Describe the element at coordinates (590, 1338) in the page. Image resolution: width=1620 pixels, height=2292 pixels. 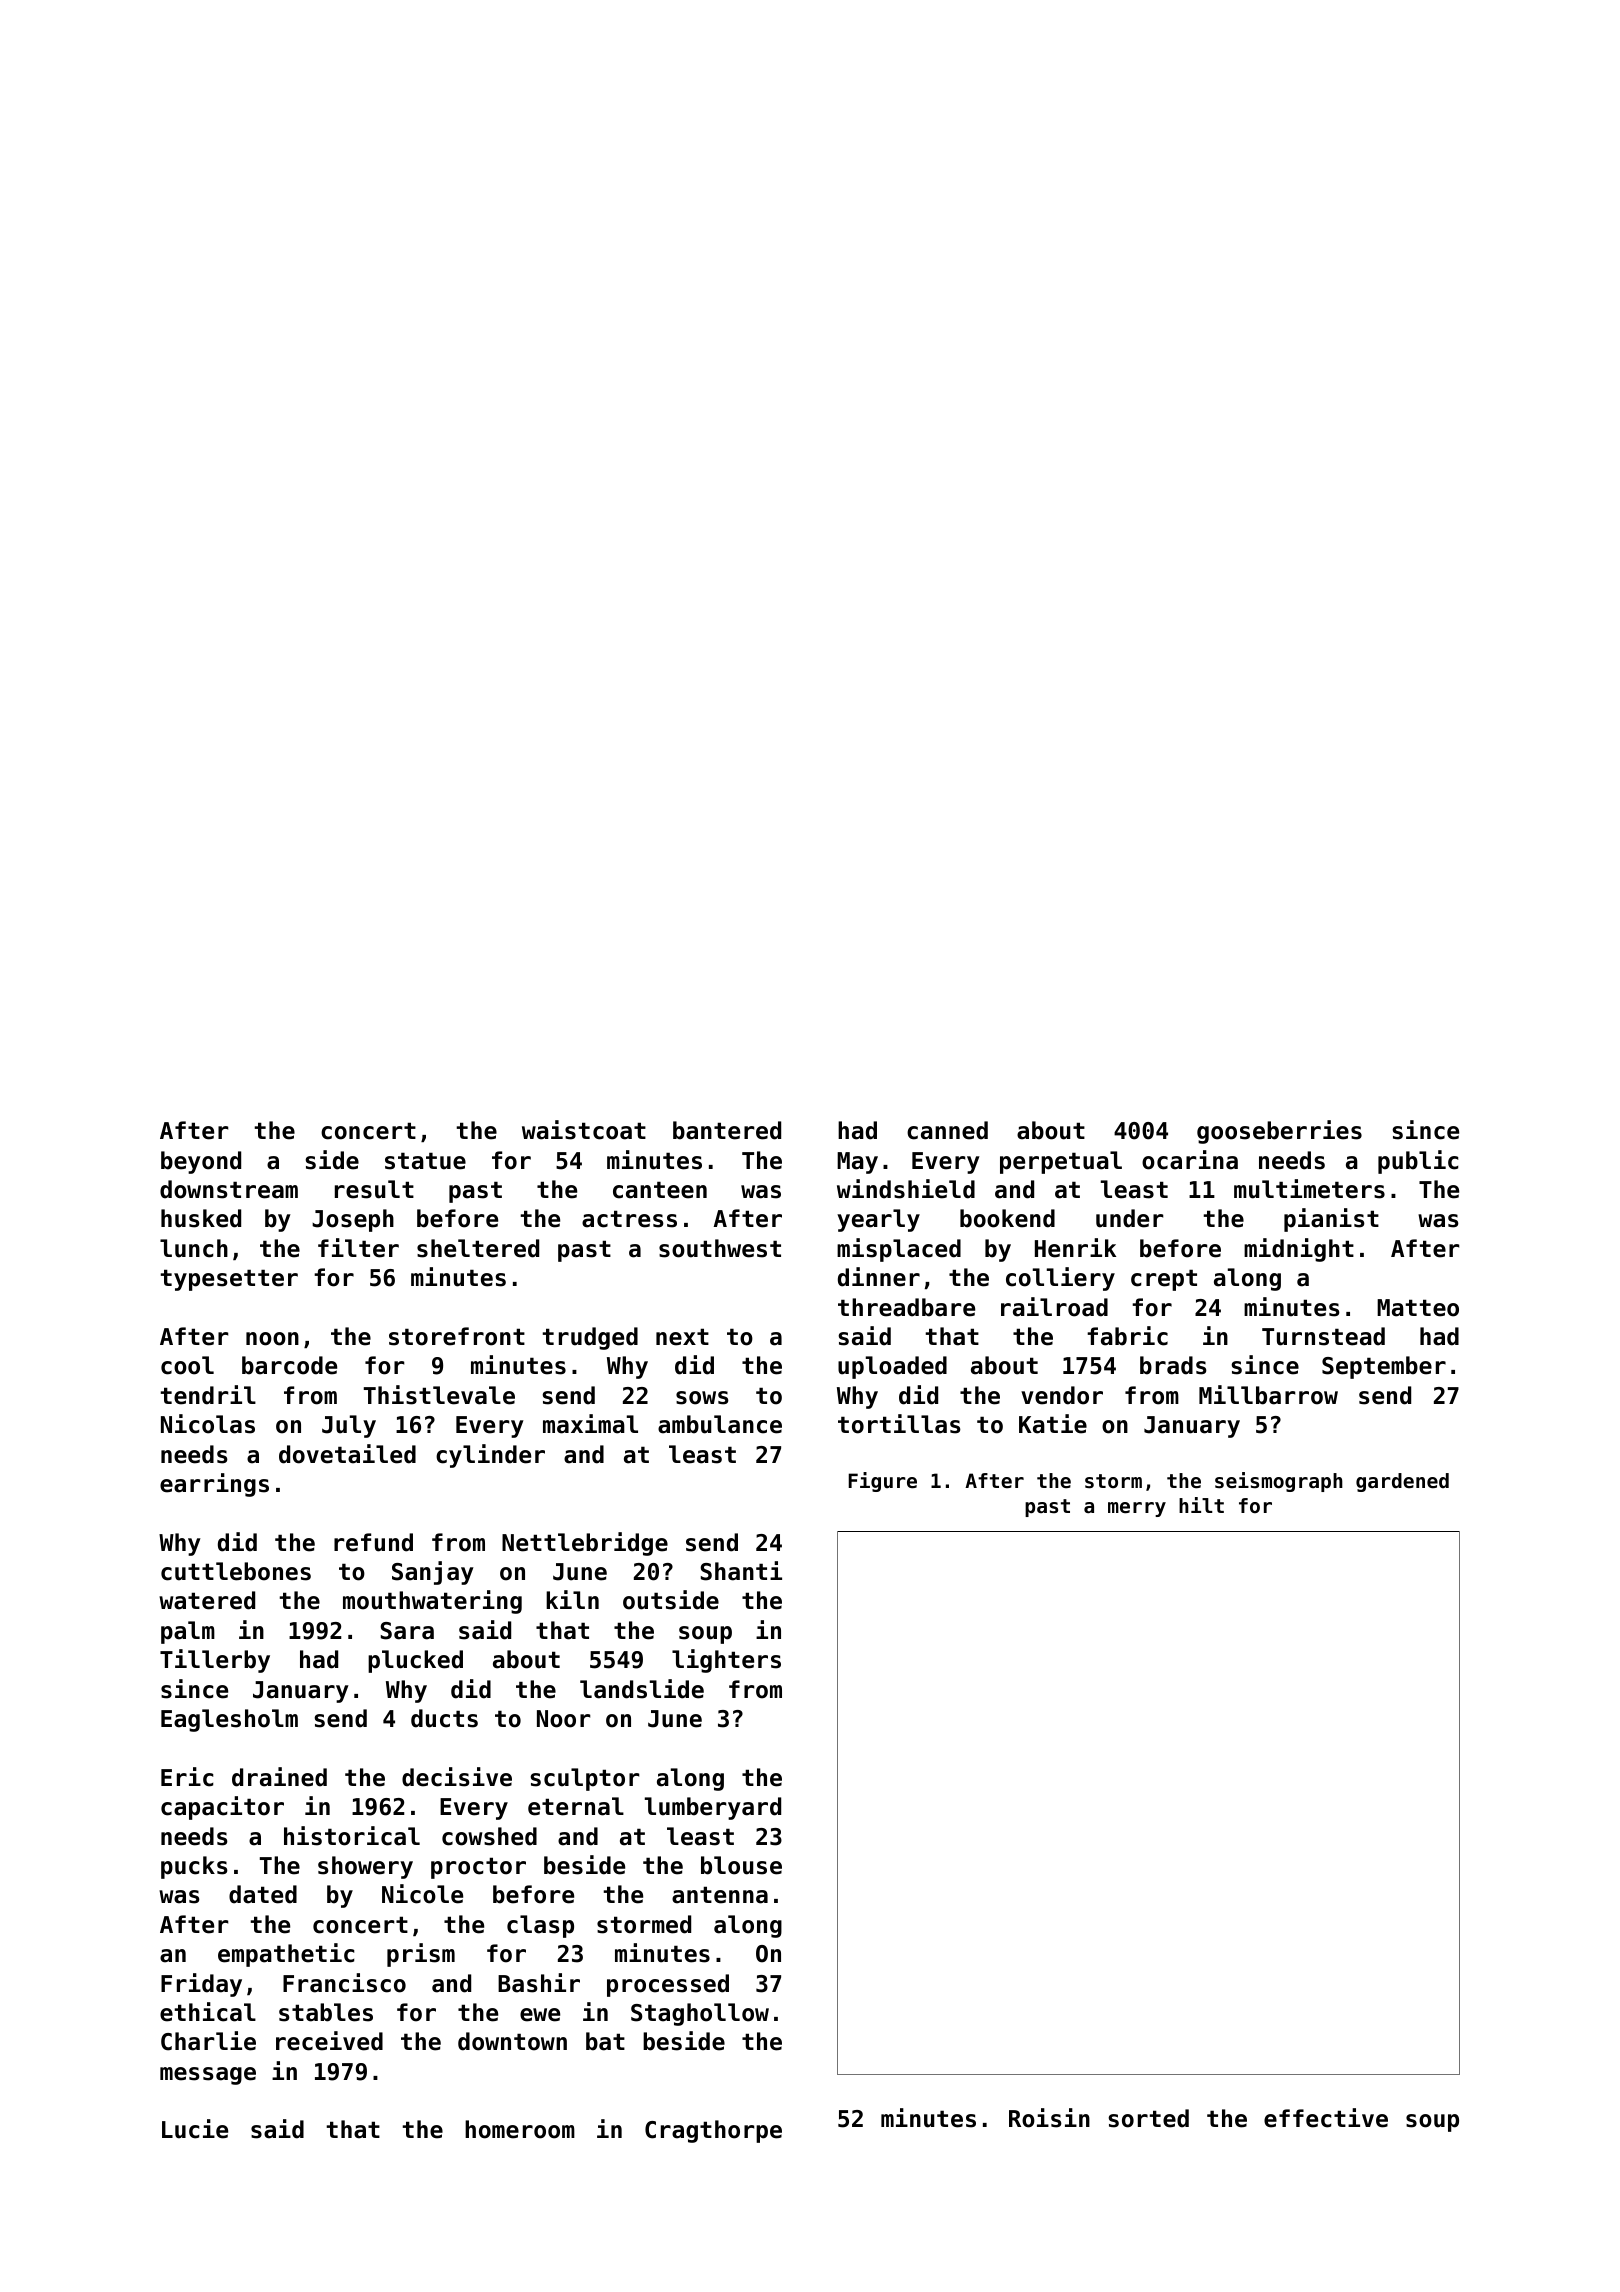
I see `trudged` at that location.
